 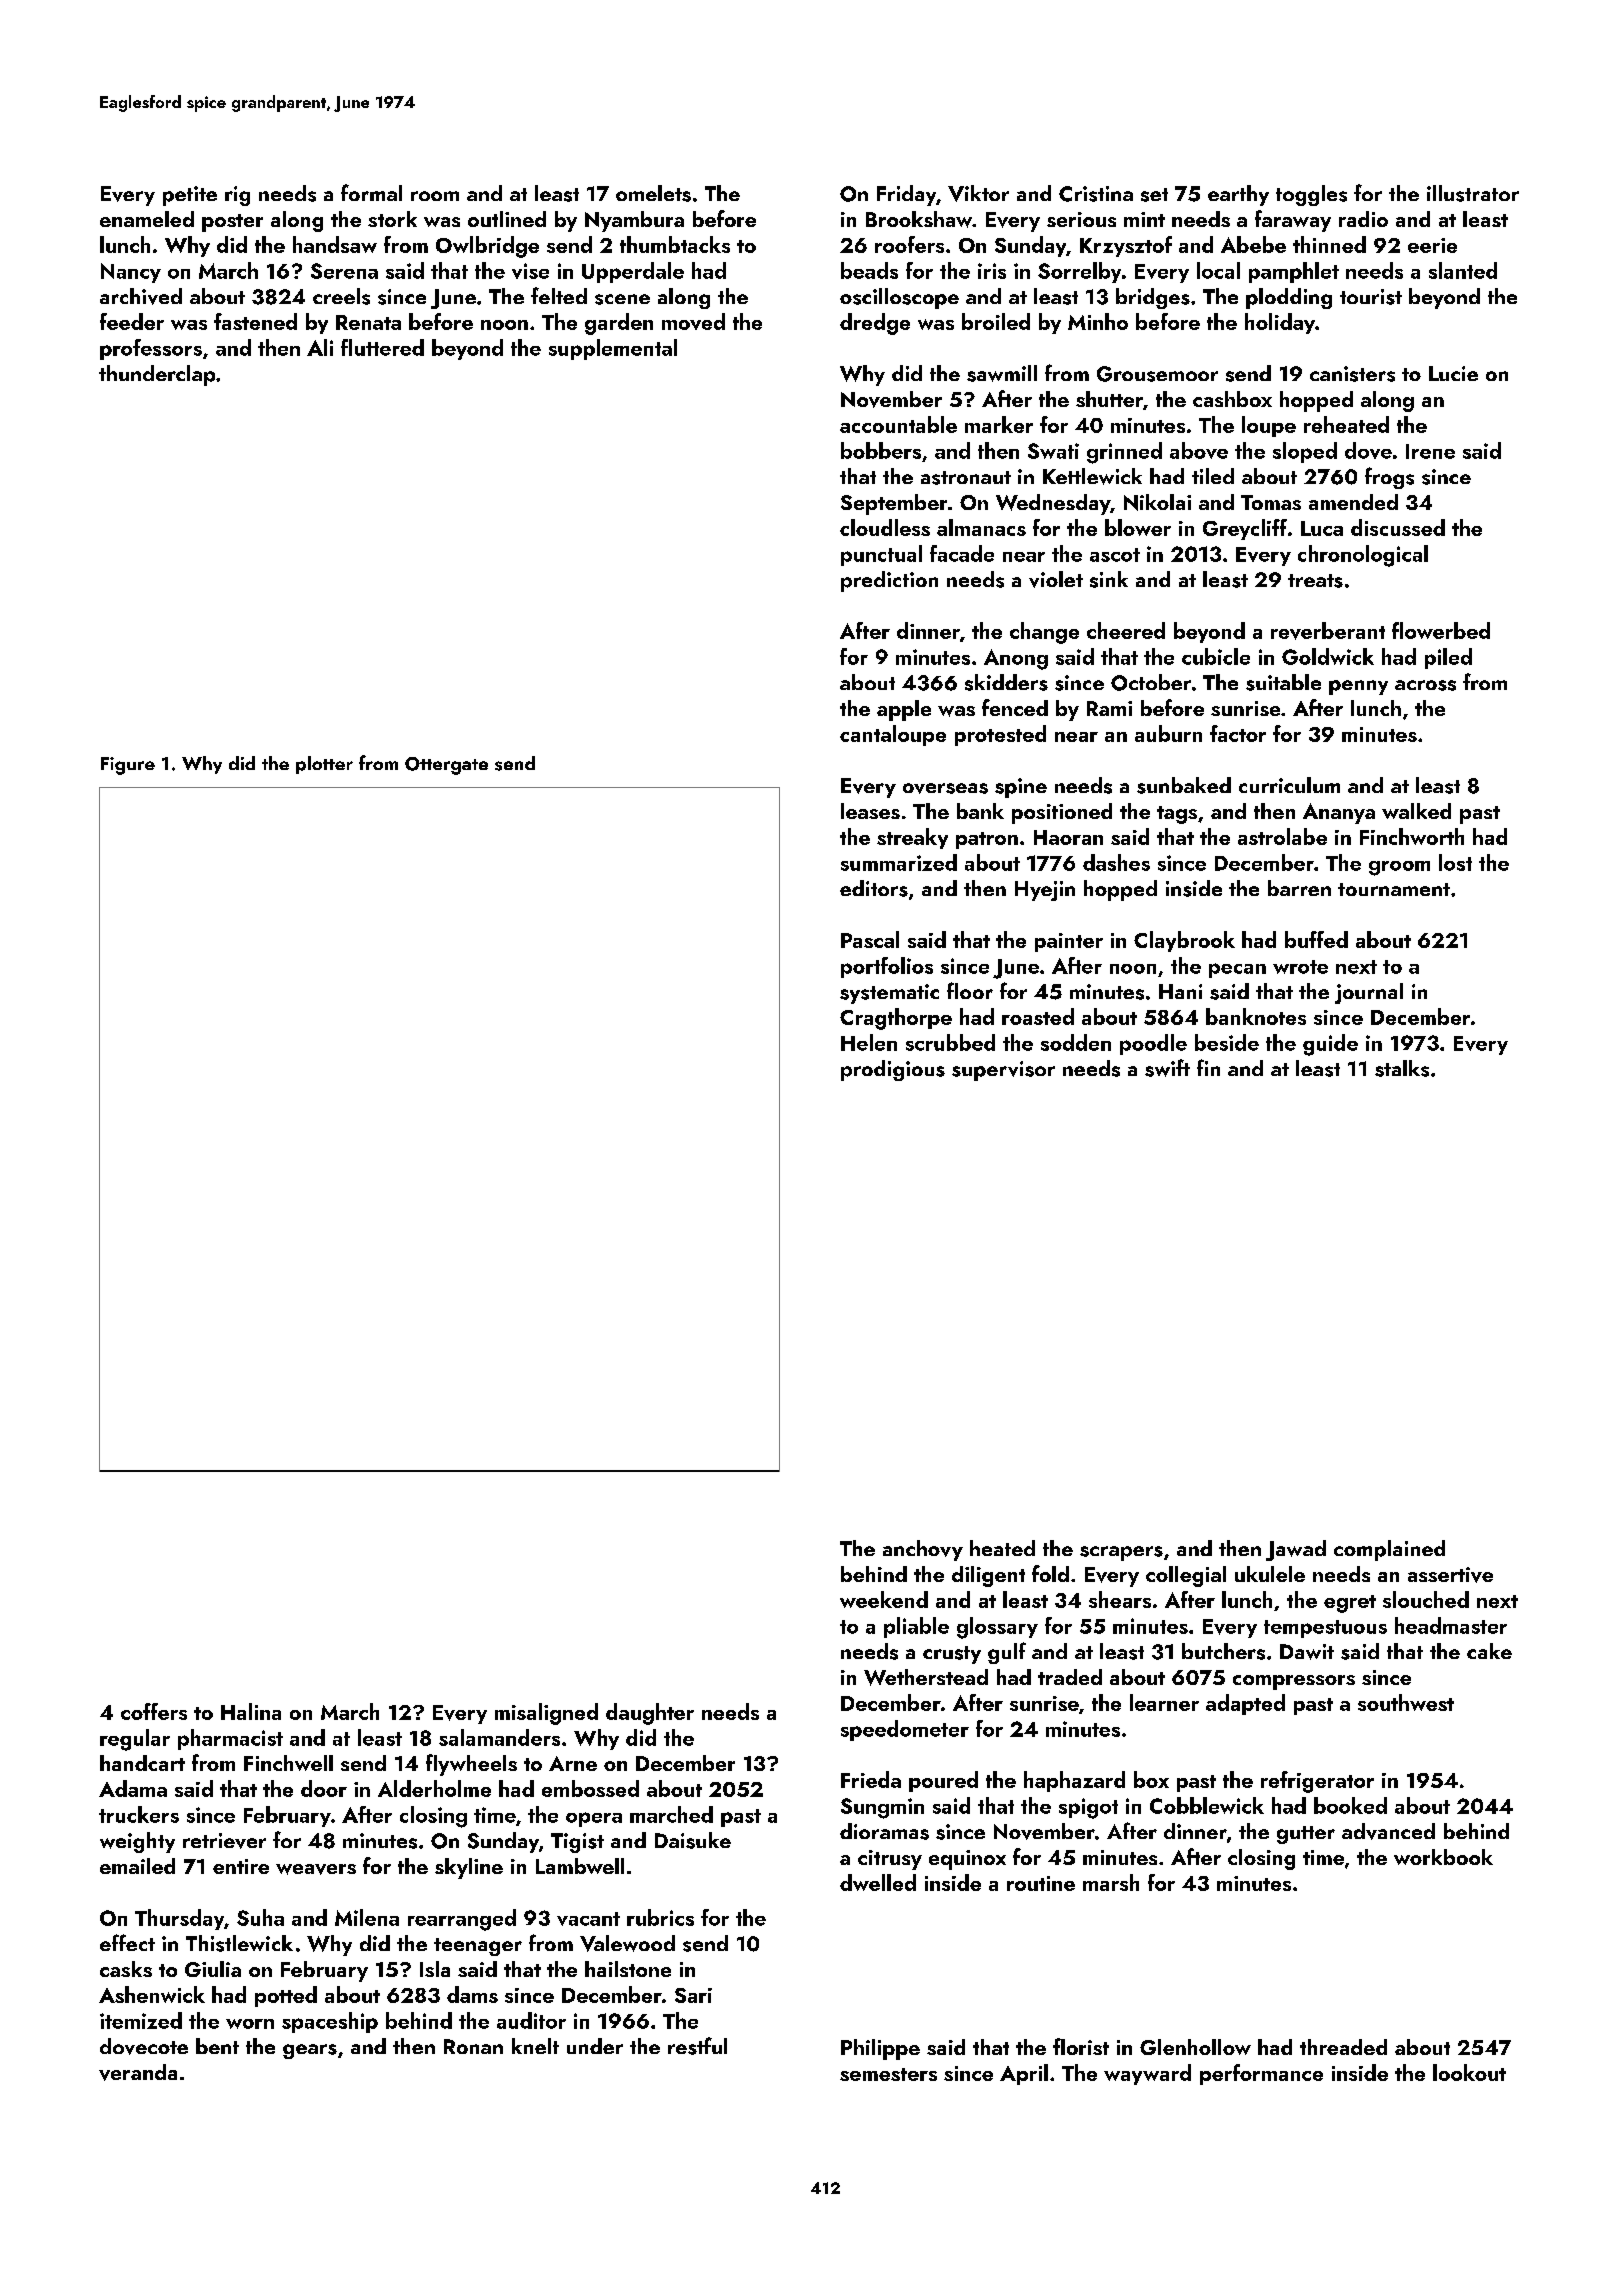 I want to click on omelets, so click(x=653, y=193).
